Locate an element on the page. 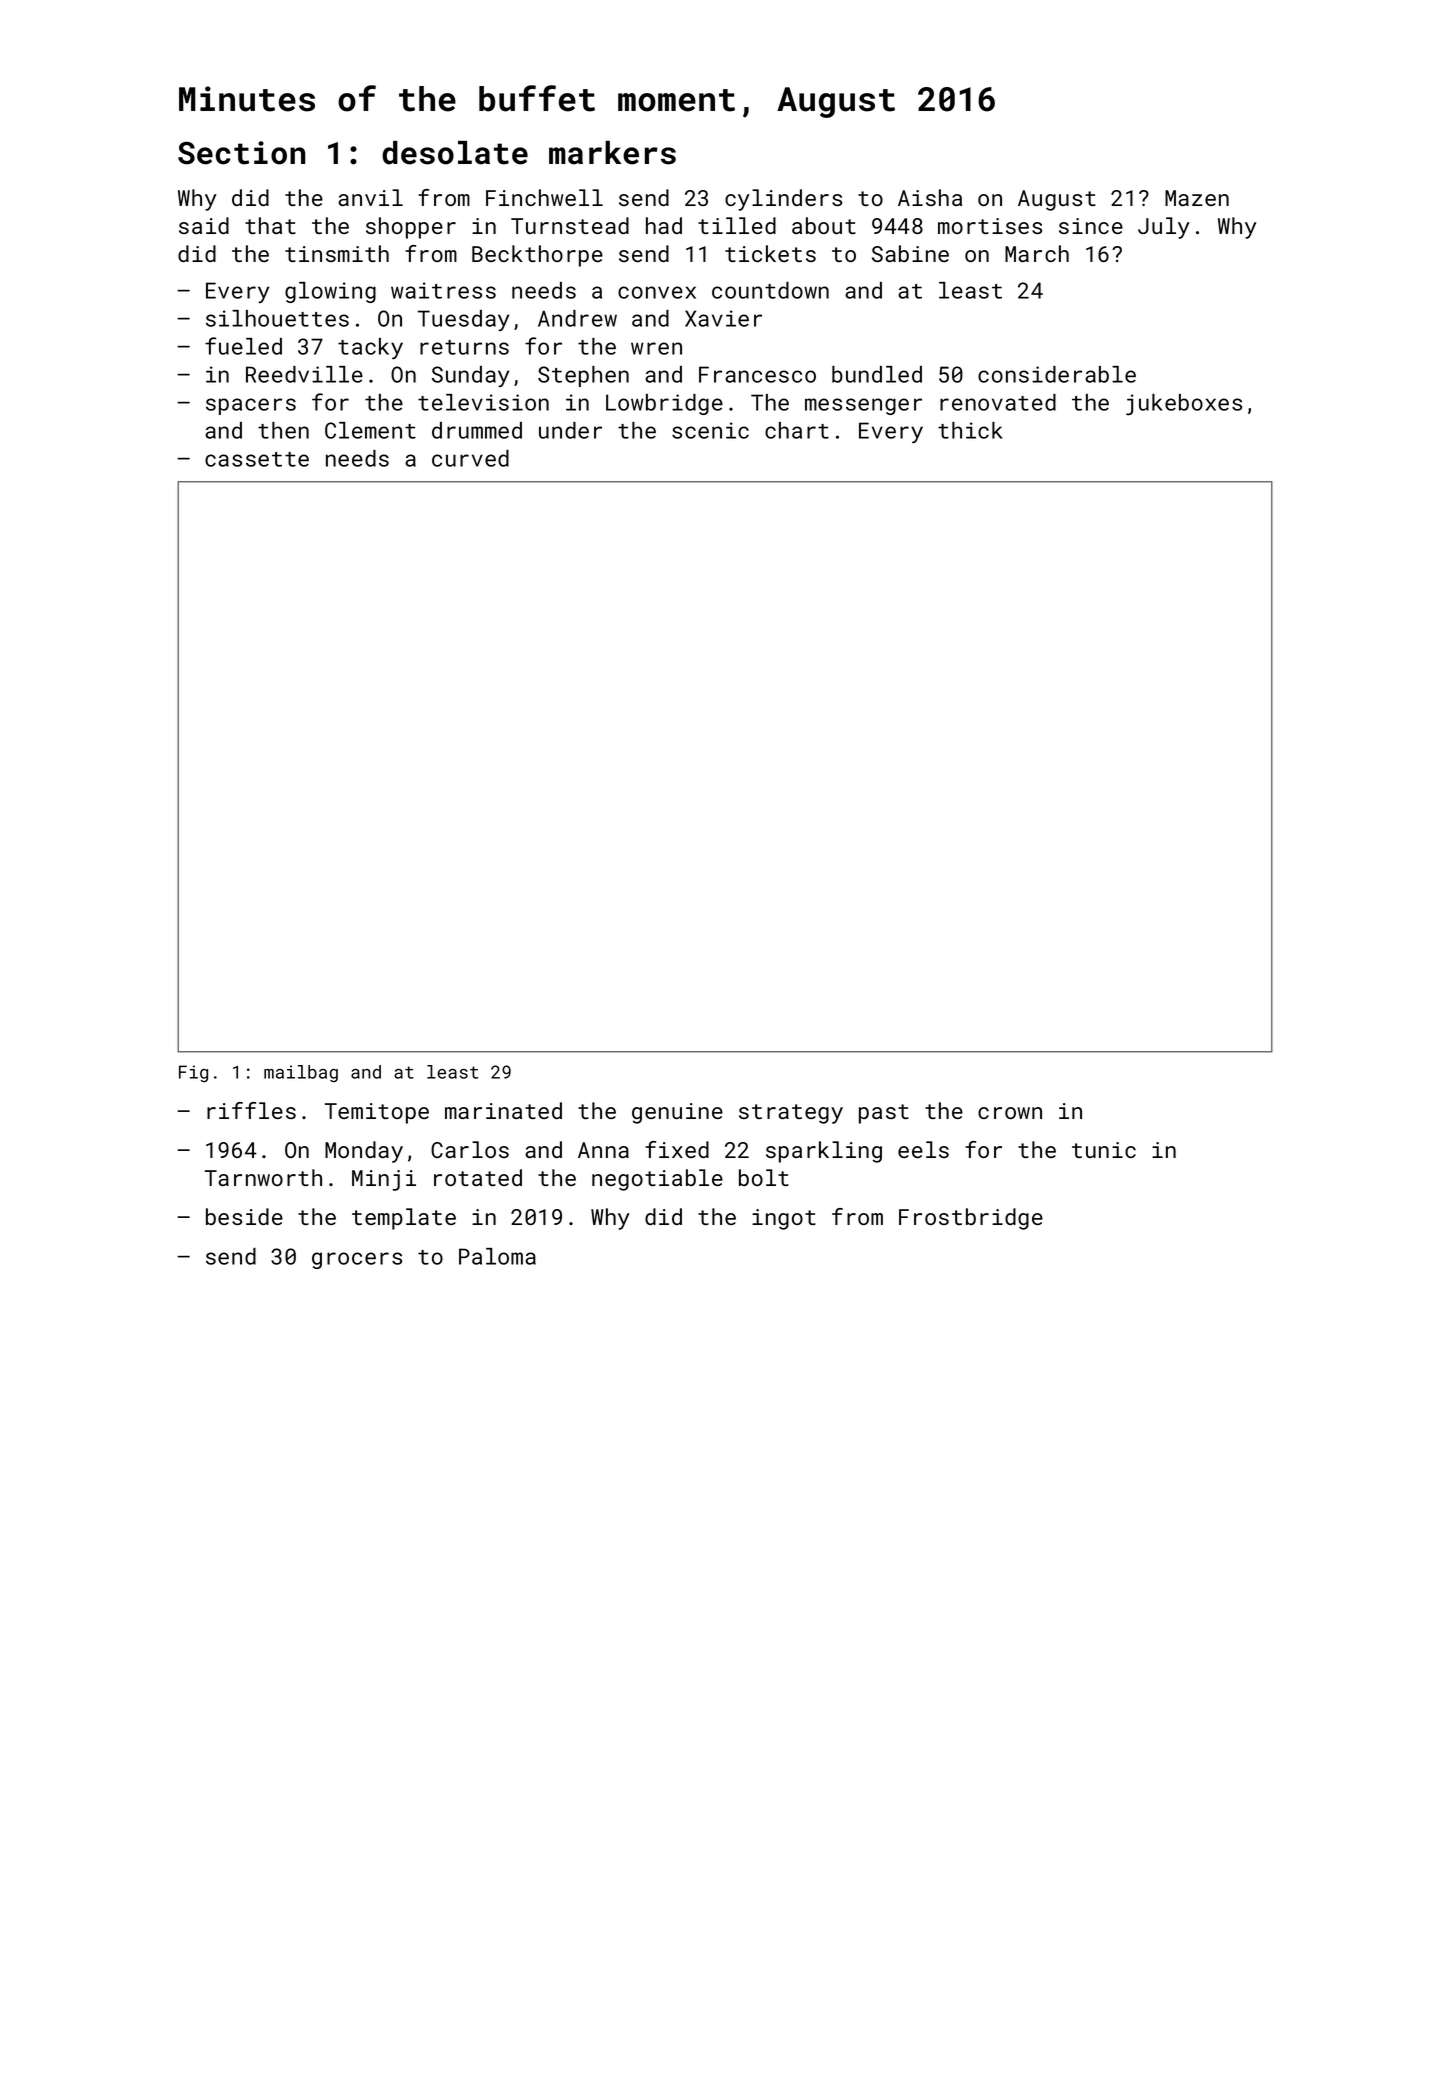 Image resolution: width=1450 pixels, height=2100 pixels. messenger is located at coordinates (863, 406).
